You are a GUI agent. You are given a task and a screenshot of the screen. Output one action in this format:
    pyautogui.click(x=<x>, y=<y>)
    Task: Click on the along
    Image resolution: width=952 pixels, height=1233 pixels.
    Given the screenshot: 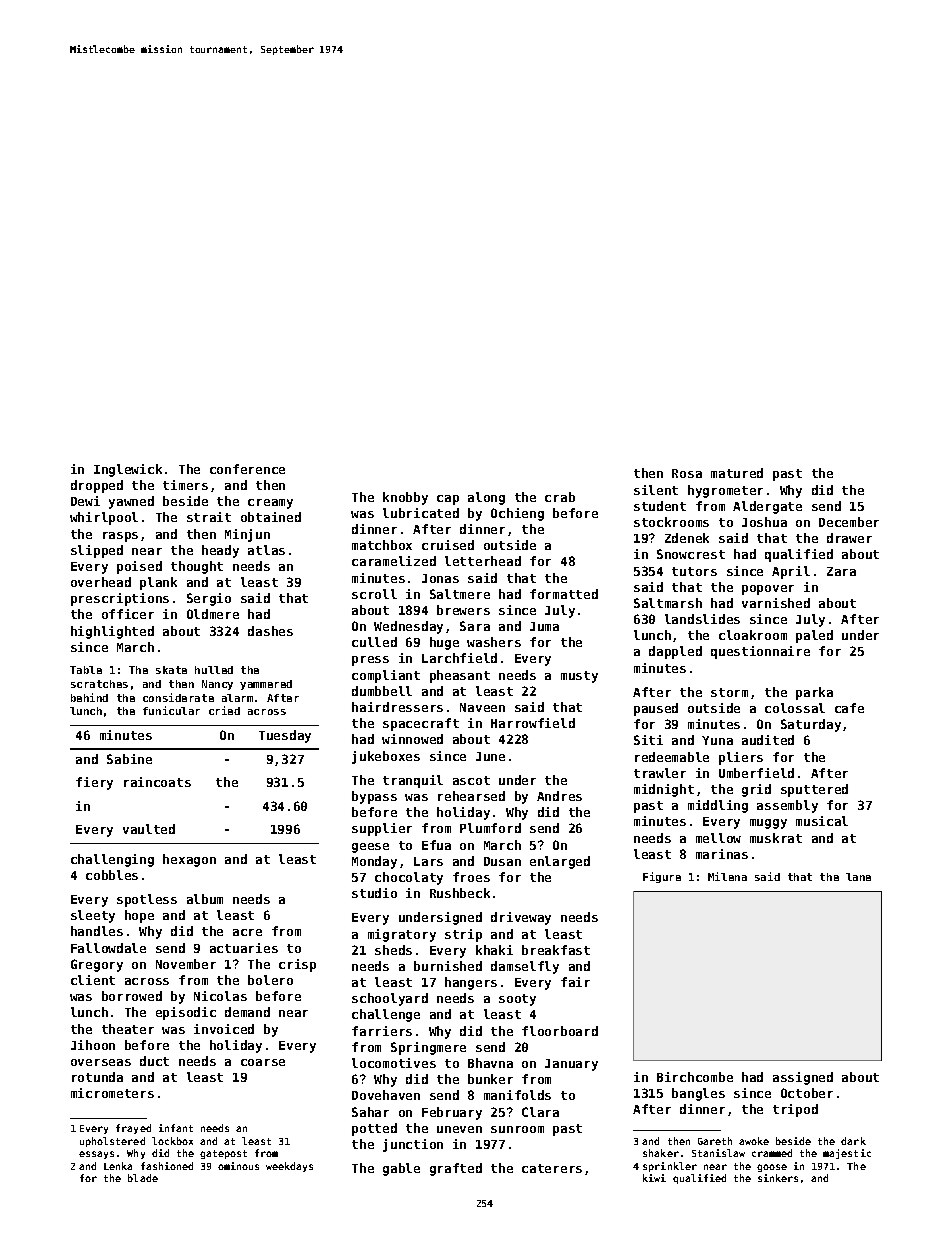 What is the action you would take?
    pyautogui.click(x=486, y=498)
